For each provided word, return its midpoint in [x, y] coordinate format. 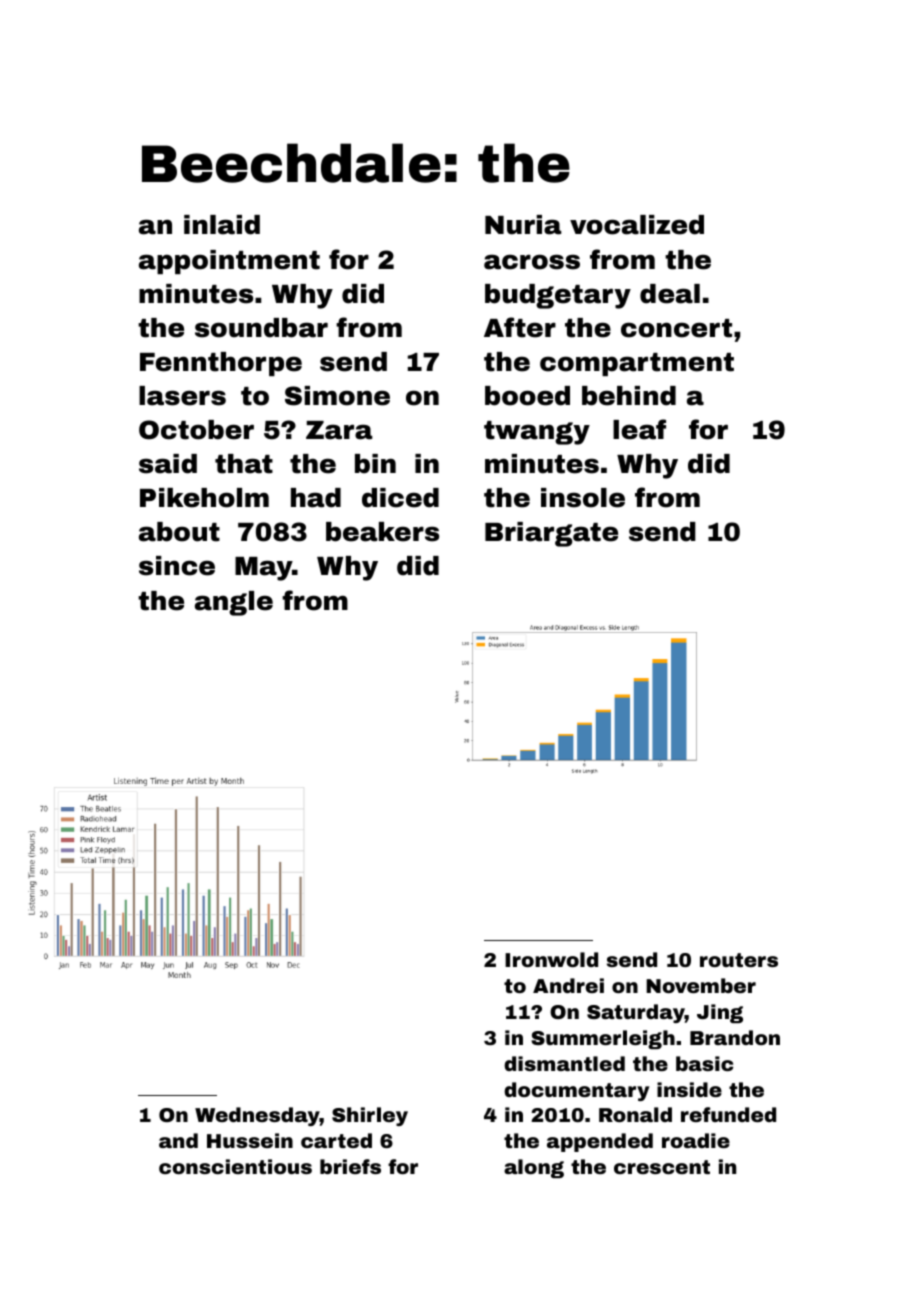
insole [583, 498]
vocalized [637, 225]
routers [739, 960]
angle [234, 603]
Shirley [370, 1116]
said [168, 464]
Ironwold [551, 959]
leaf [639, 429]
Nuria [523, 225]
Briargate [551, 534]
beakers [382, 532]
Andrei [568, 985]
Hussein [250, 1140]
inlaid [222, 225]
